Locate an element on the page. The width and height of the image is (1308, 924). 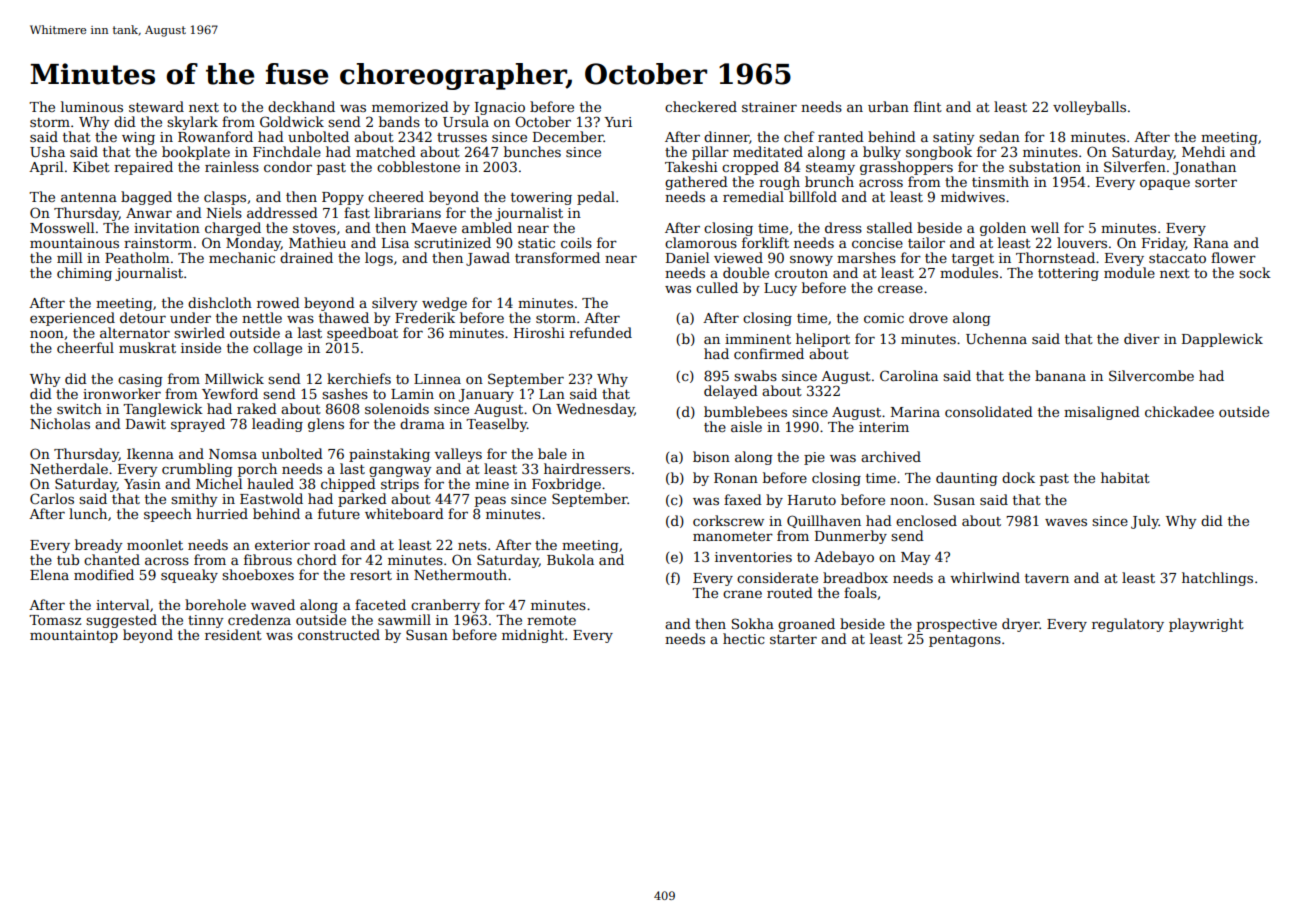
resident is located at coordinates (233, 634).
